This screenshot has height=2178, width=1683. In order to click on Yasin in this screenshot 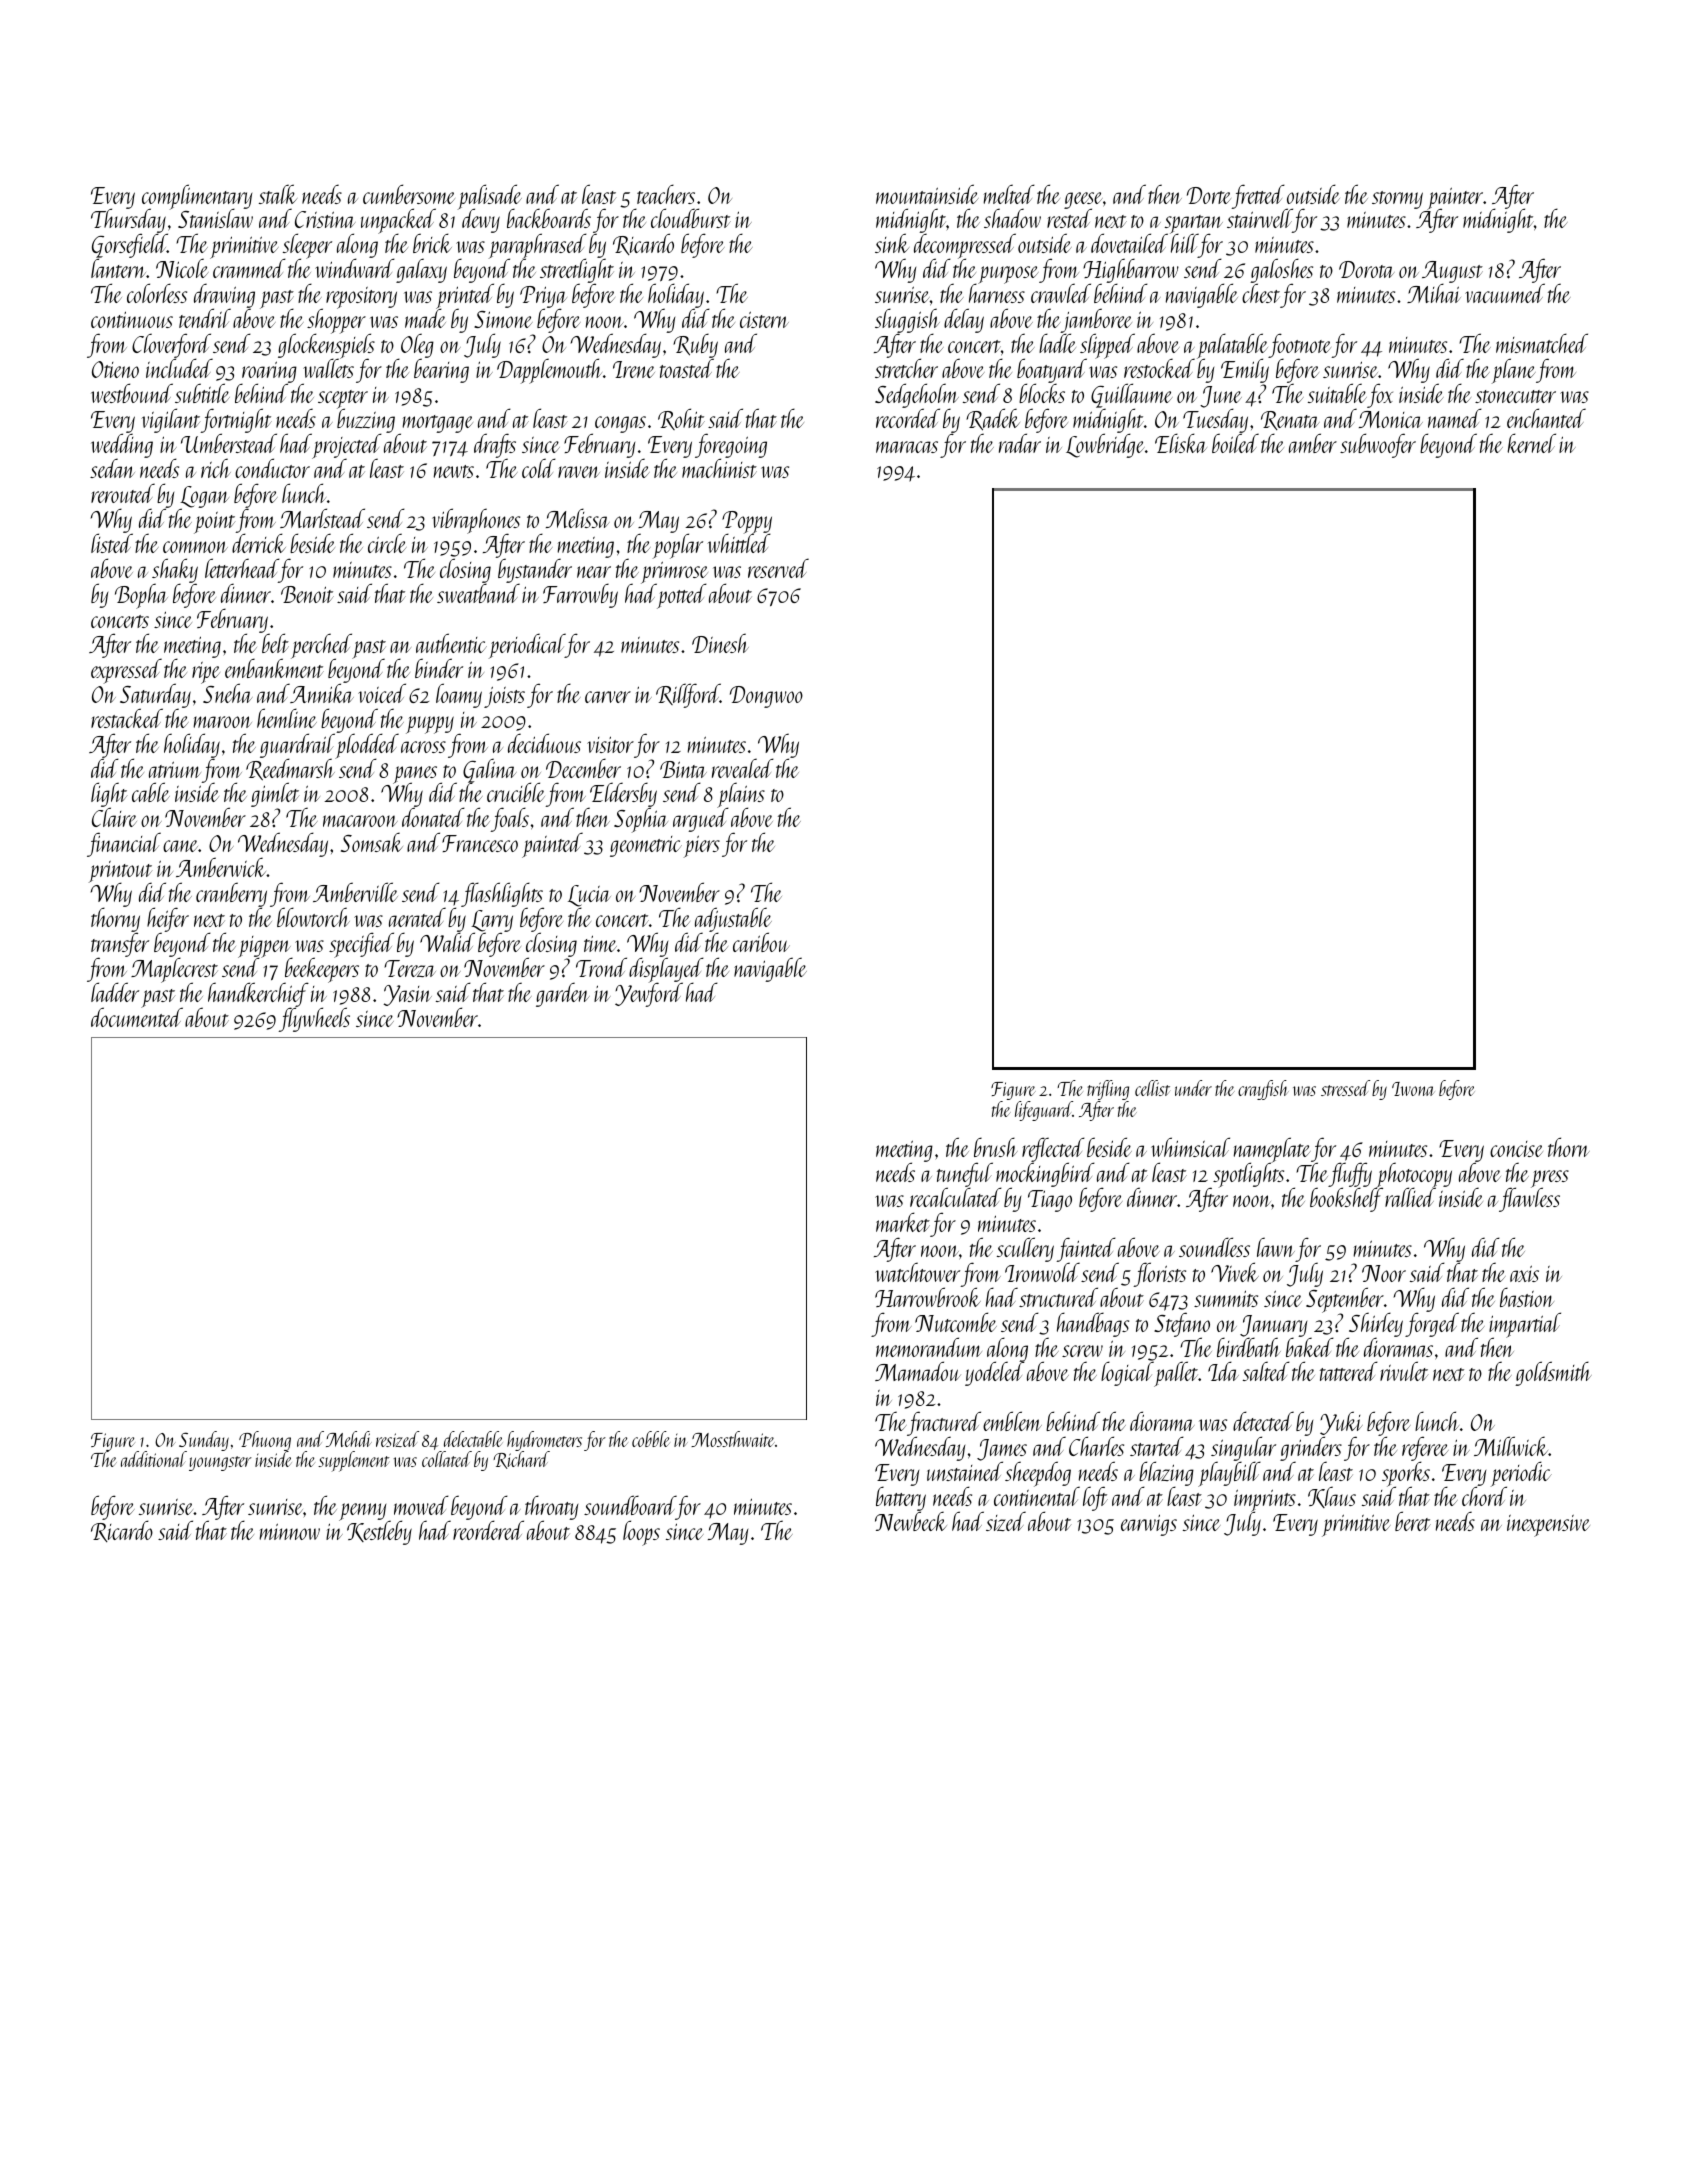, I will do `click(408, 995)`.
